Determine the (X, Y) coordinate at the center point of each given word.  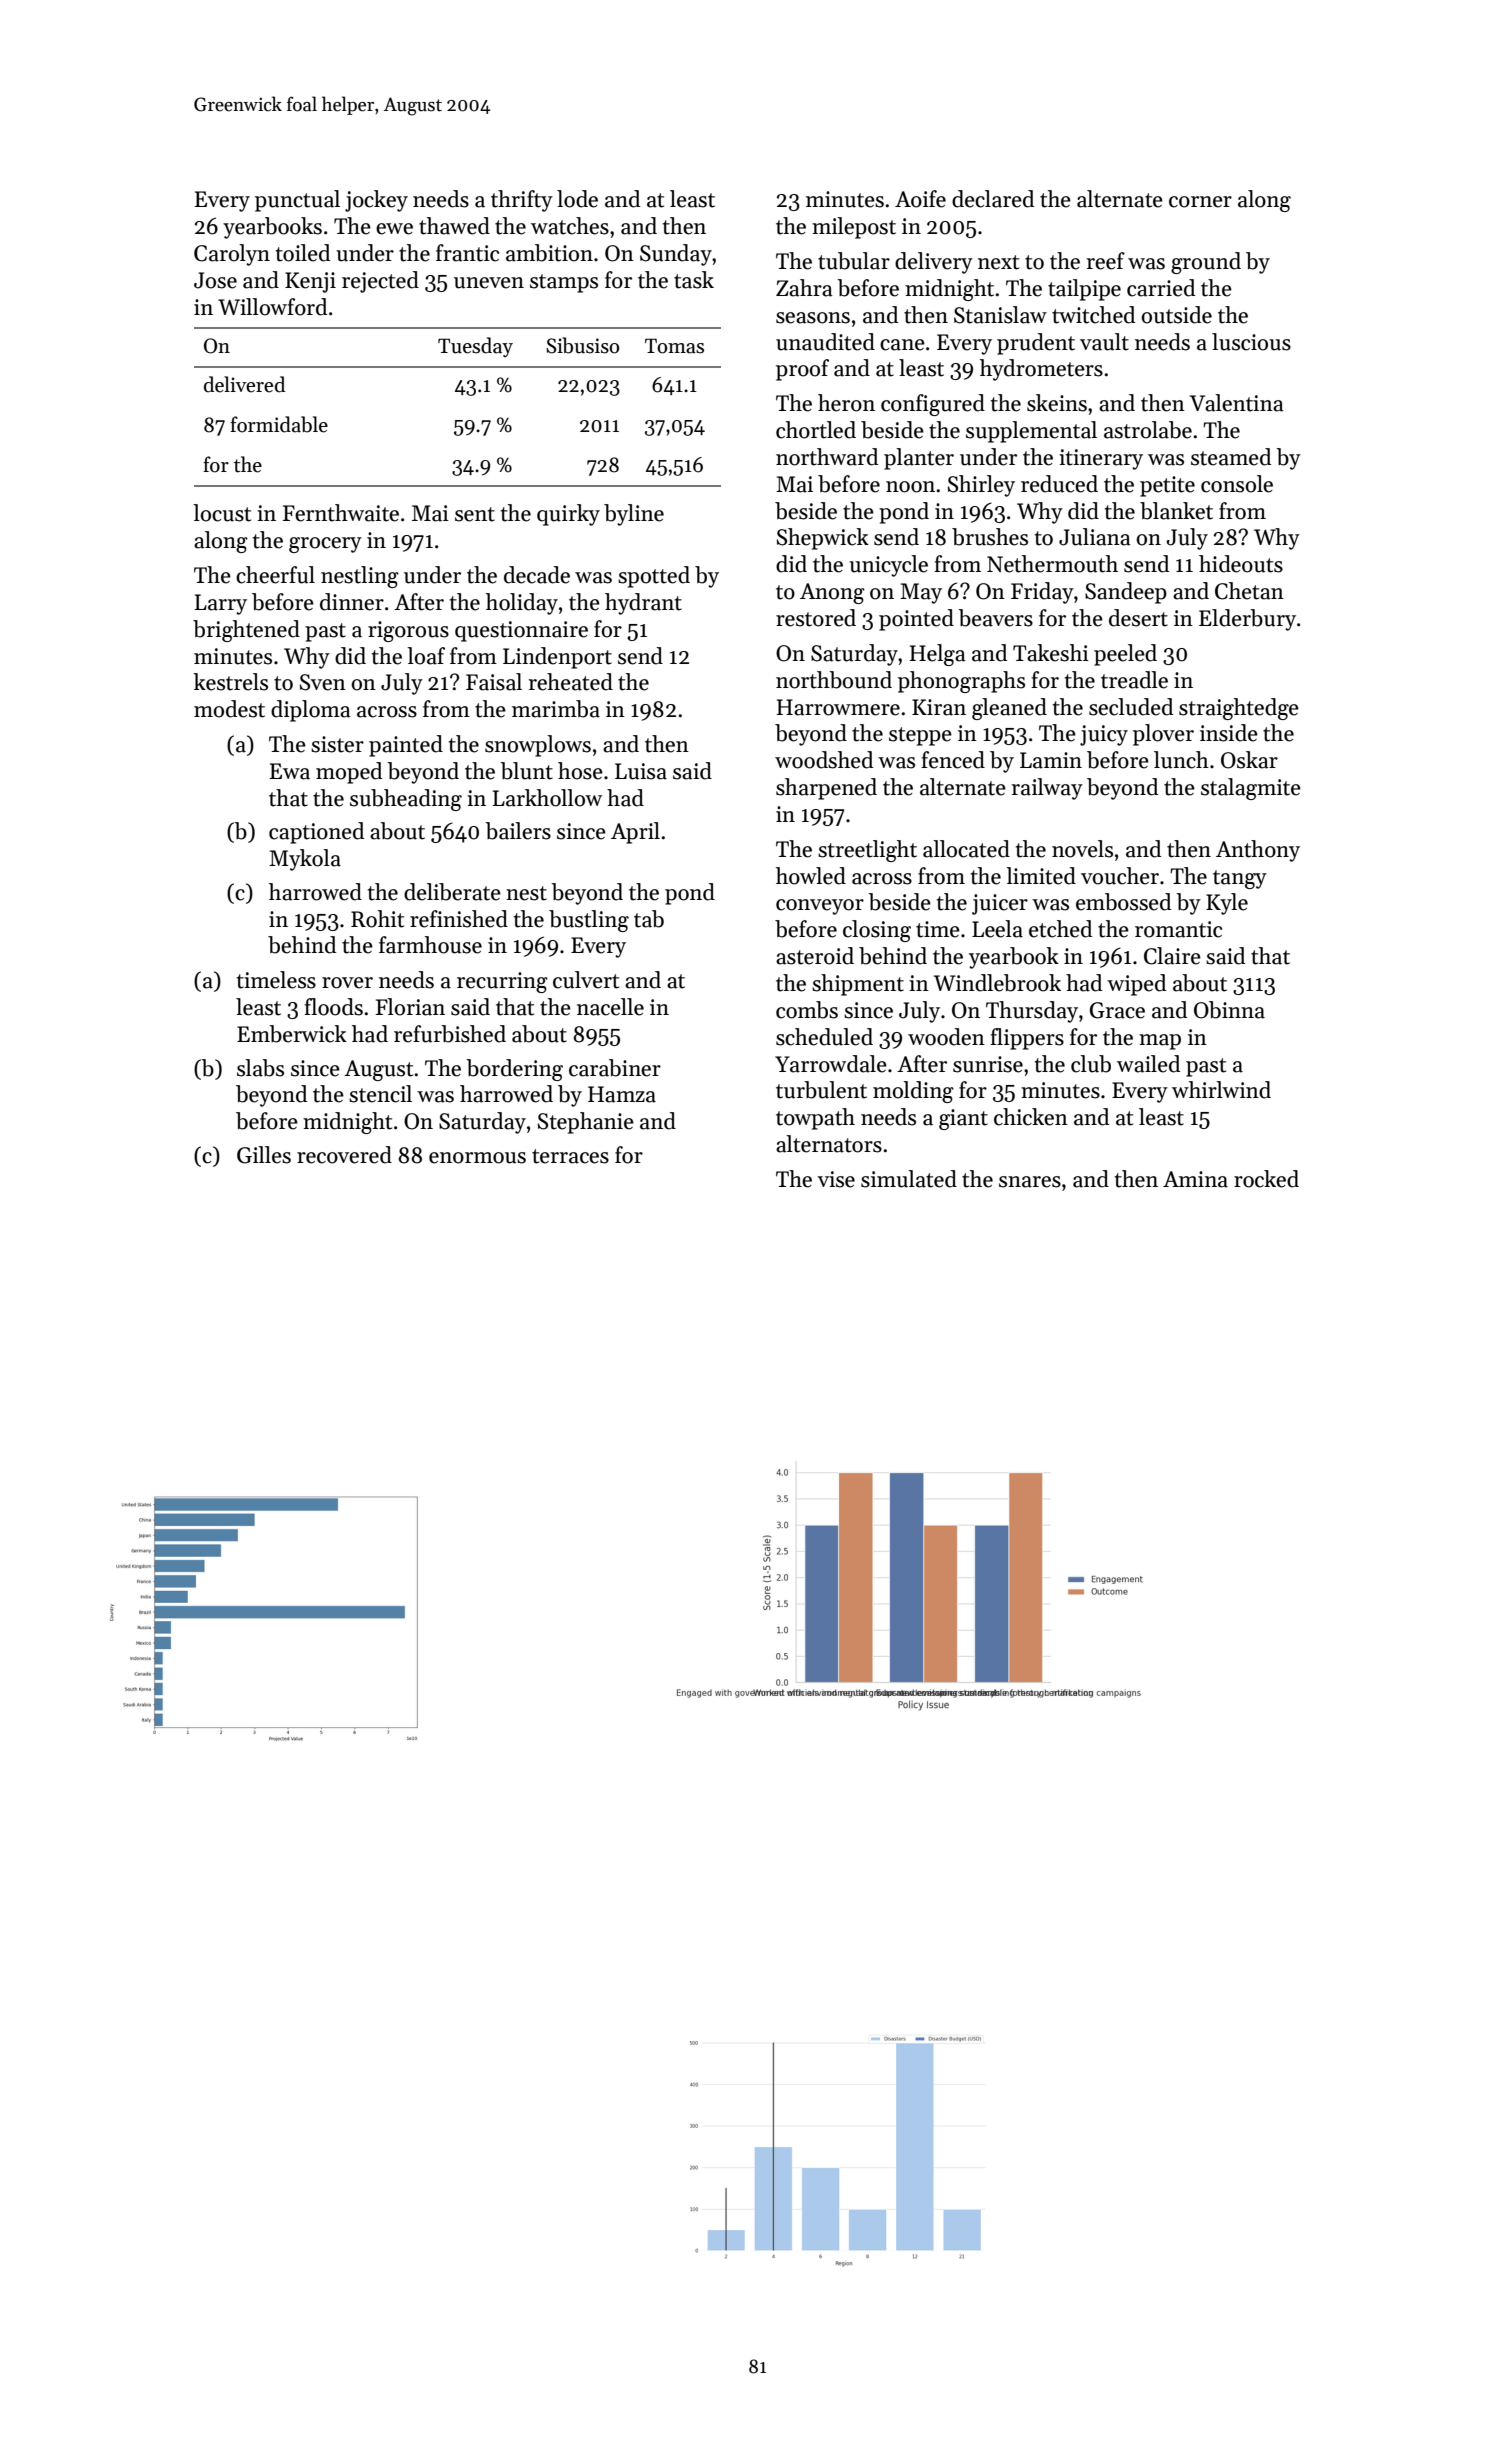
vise (836, 1179)
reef (1106, 261)
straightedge (1239, 709)
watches (570, 226)
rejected (380, 282)
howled (811, 876)
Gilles (264, 1155)
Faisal (494, 682)
